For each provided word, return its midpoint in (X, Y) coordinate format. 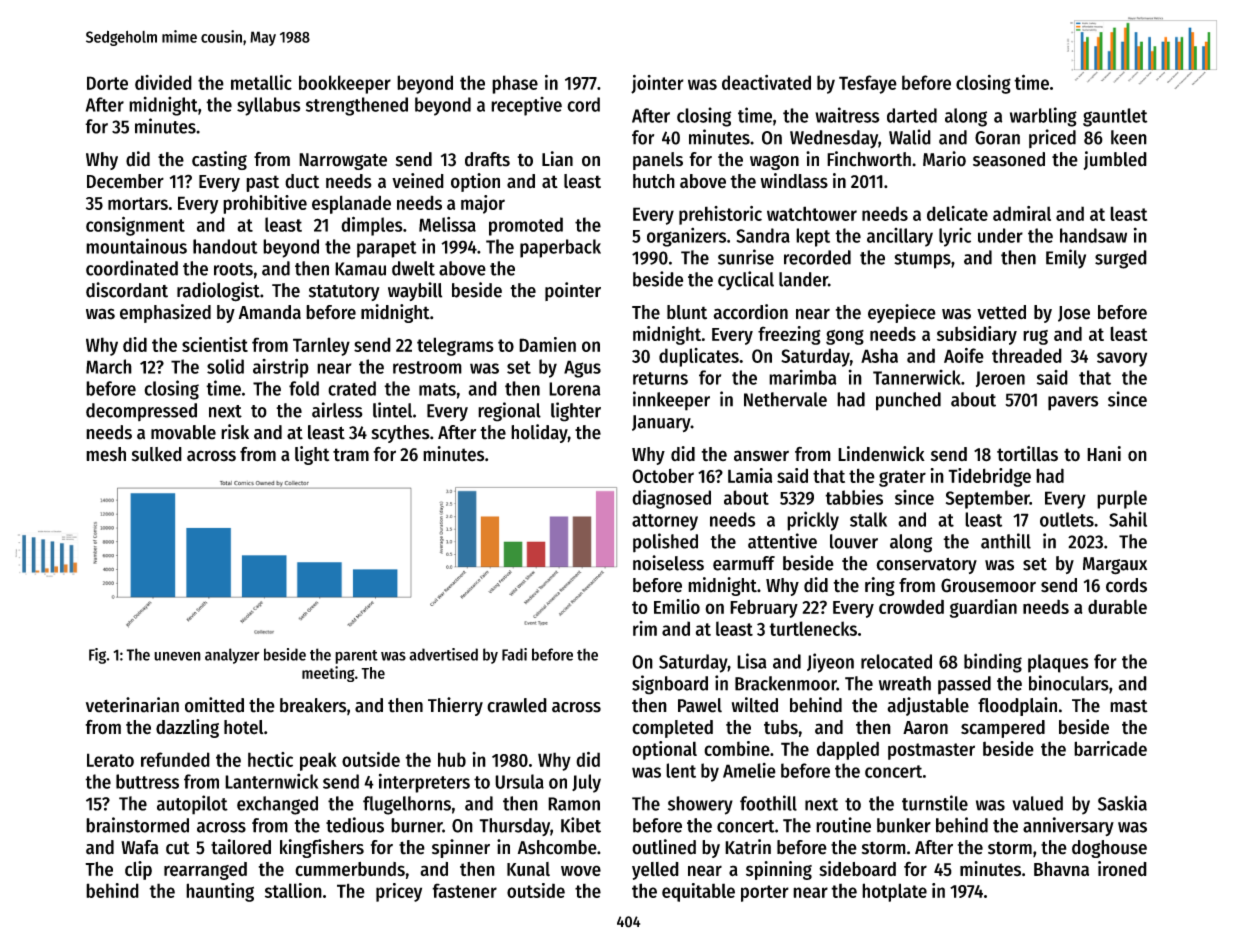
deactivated (766, 82)
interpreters (424, 783)
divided (163, 82)
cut (178, 848)
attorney (665, 522)
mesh (106, 454)
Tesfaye (868, 84)
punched (908, 401)
